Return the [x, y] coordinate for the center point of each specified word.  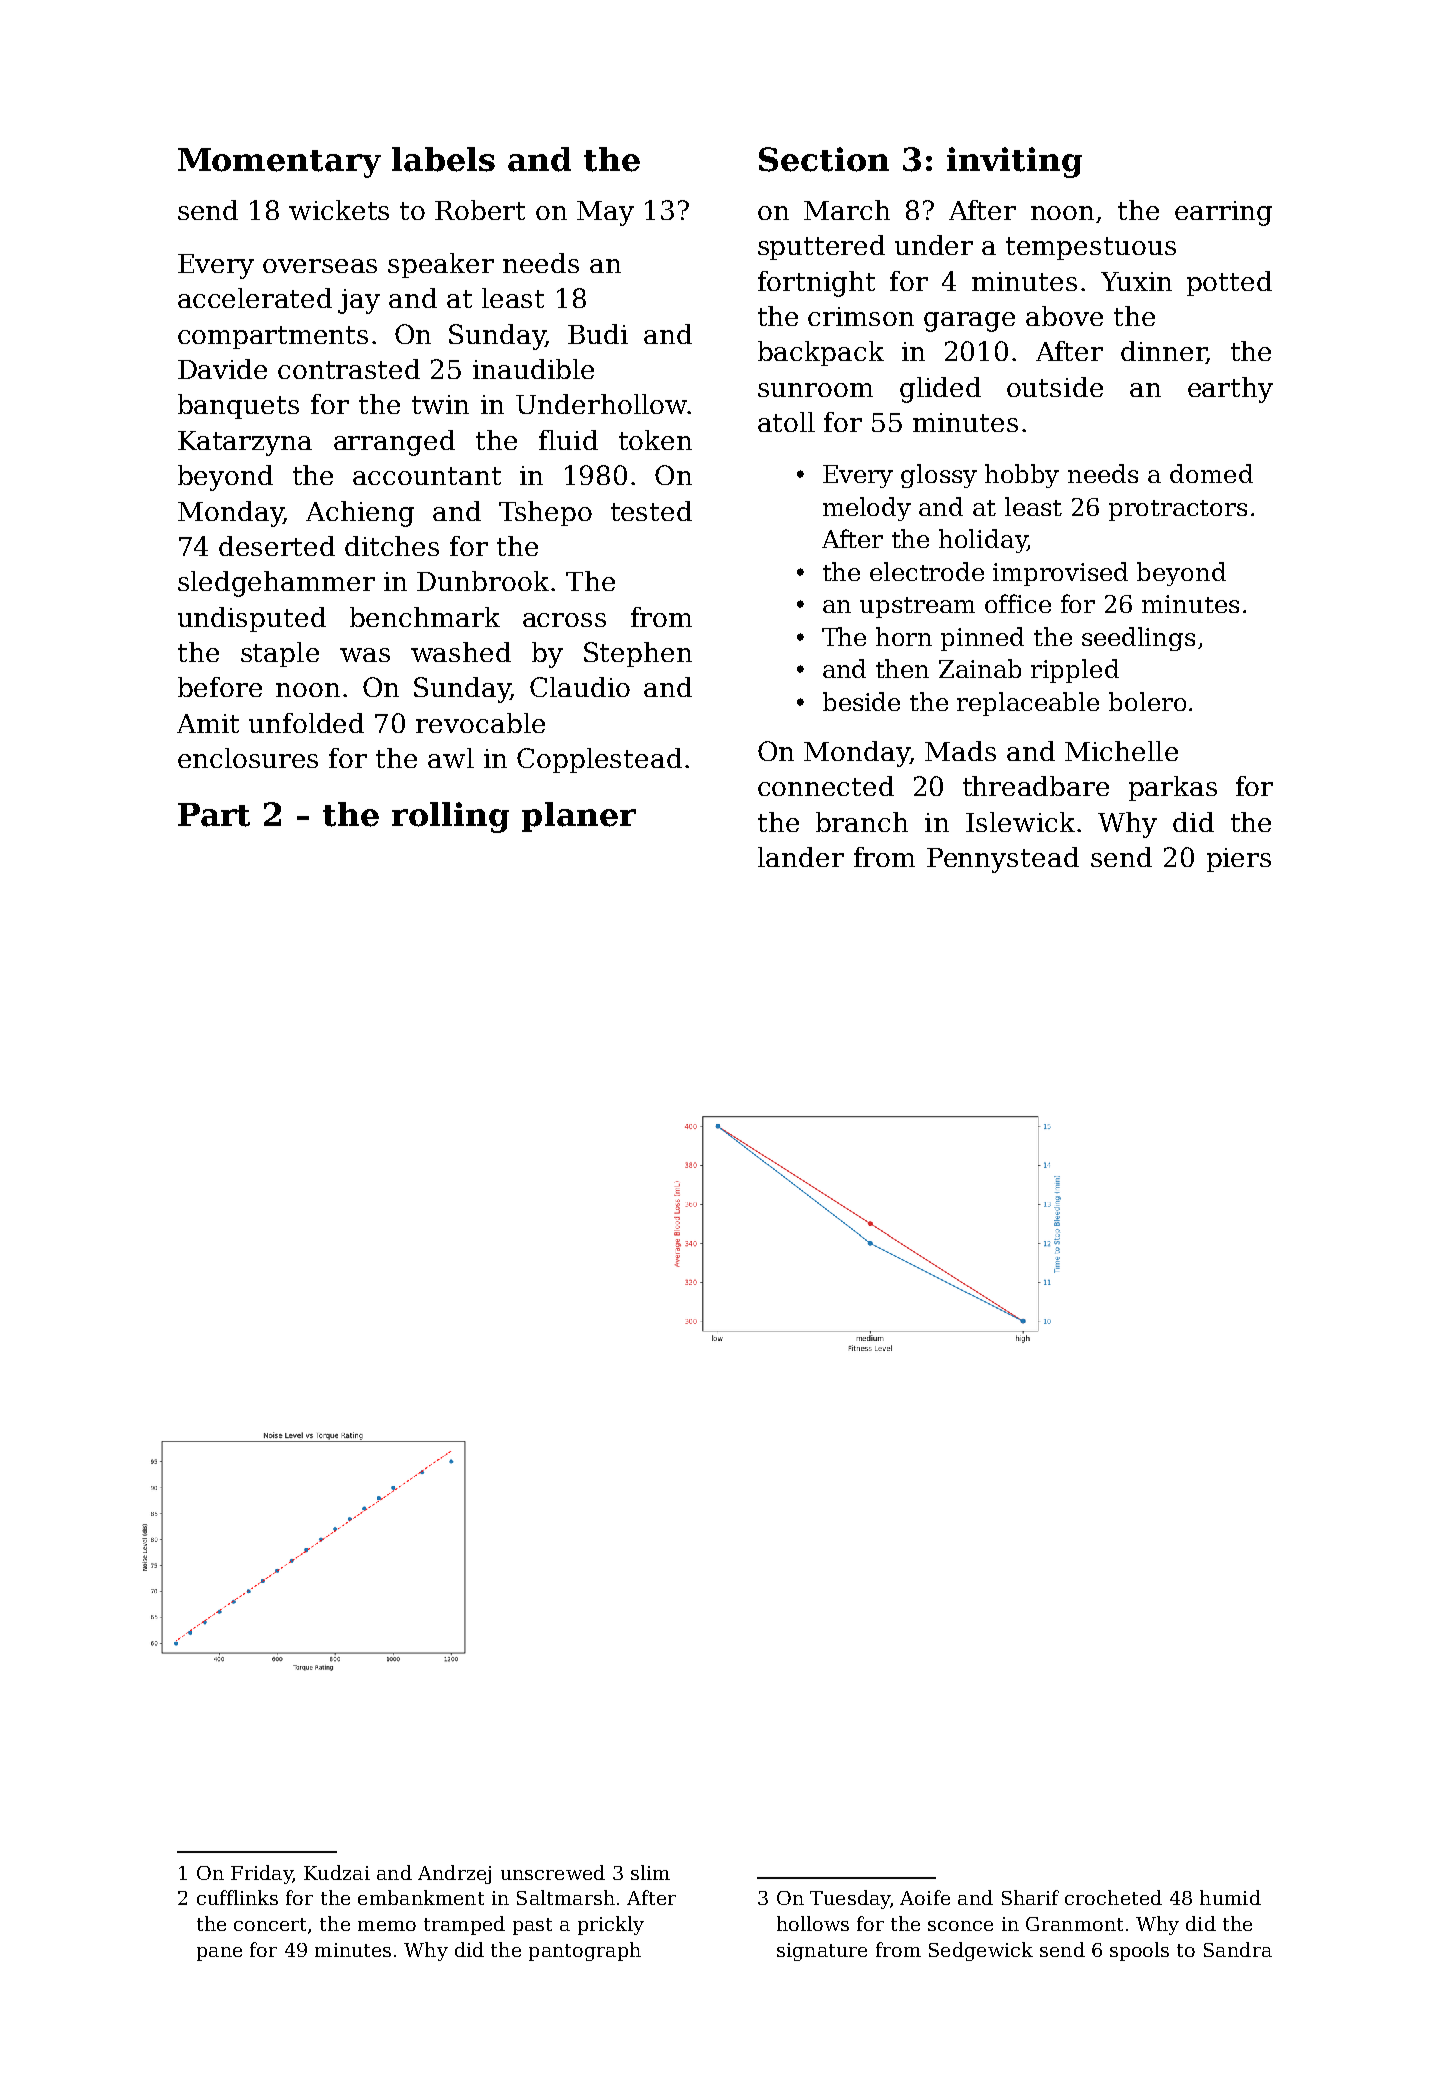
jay [359, 301]
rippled [1075, 671]
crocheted [1113, 1897]
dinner [1163, 352]
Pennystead [1003, 860]
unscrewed [553, 1872]
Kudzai [337, 1872]
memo [387, 1926]
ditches [392, 546]
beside [861, 701]
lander [801, 857]
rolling [450, 817]
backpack [821, 353]
